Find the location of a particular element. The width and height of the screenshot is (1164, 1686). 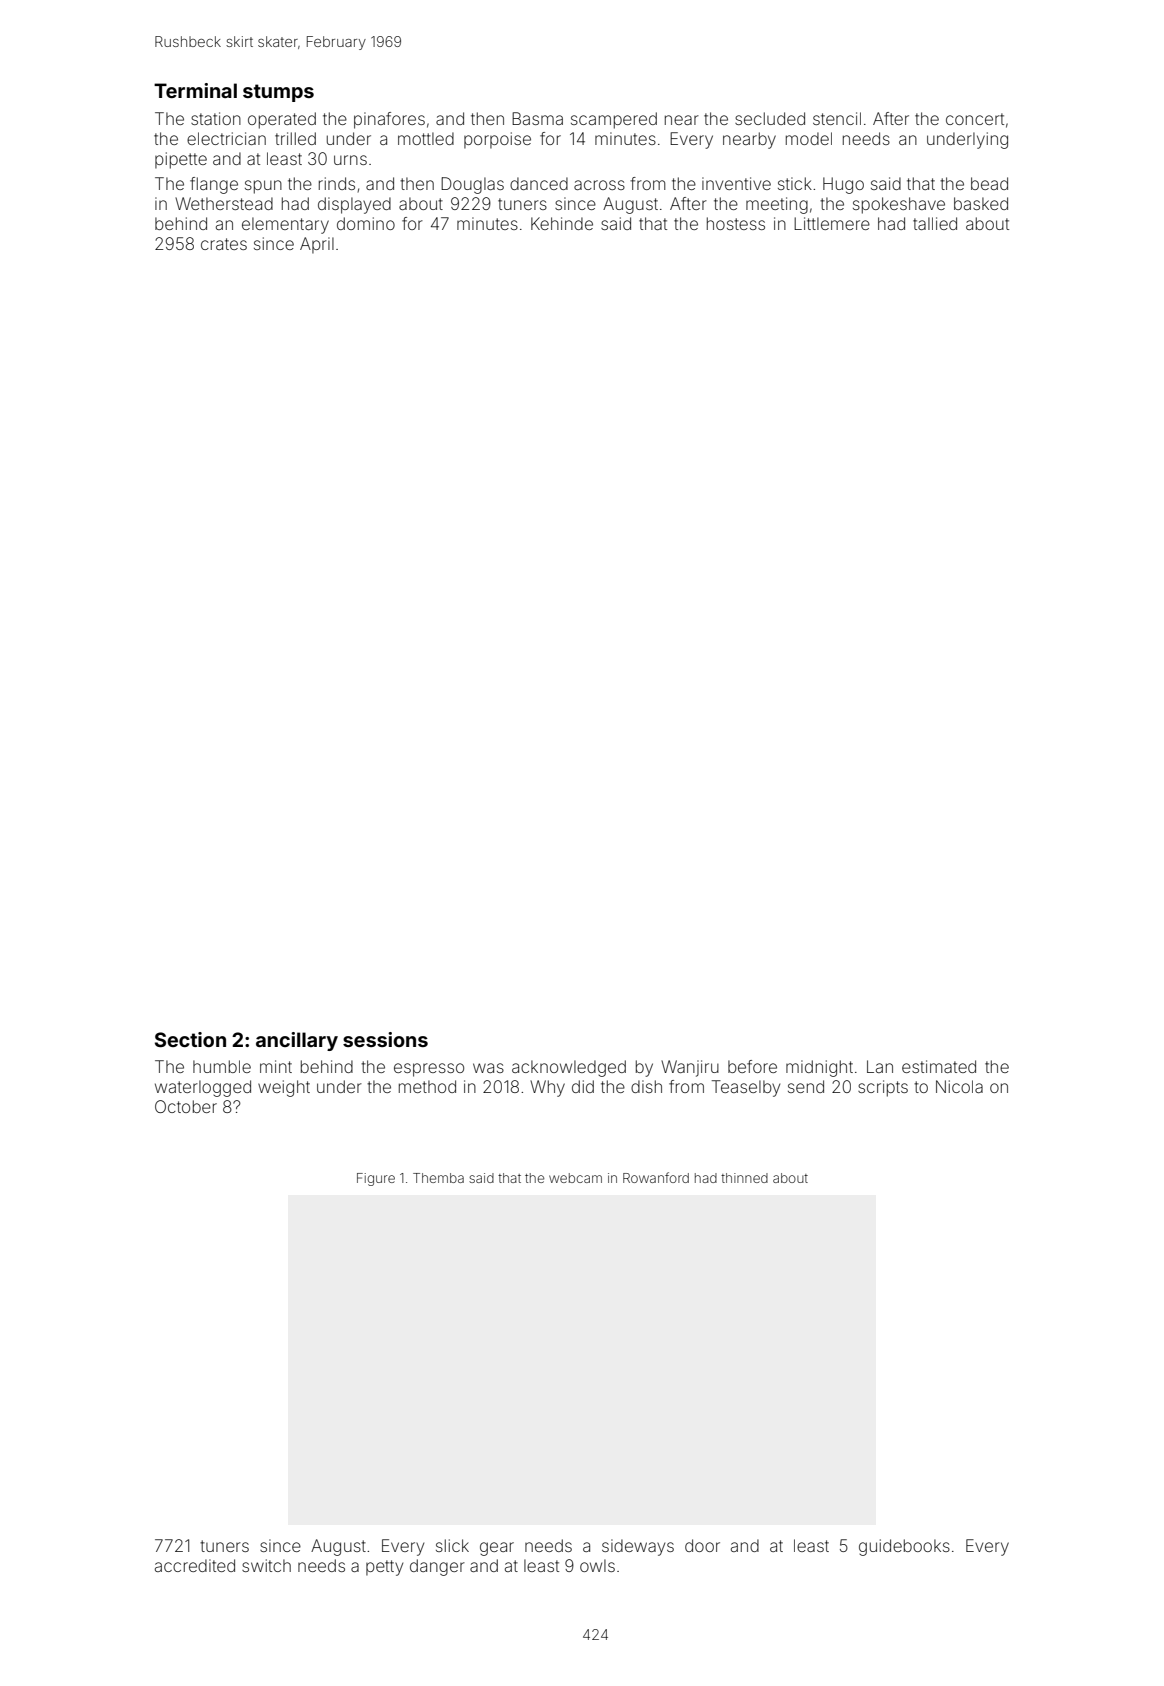

danced is located at coordinates (539, 183).
